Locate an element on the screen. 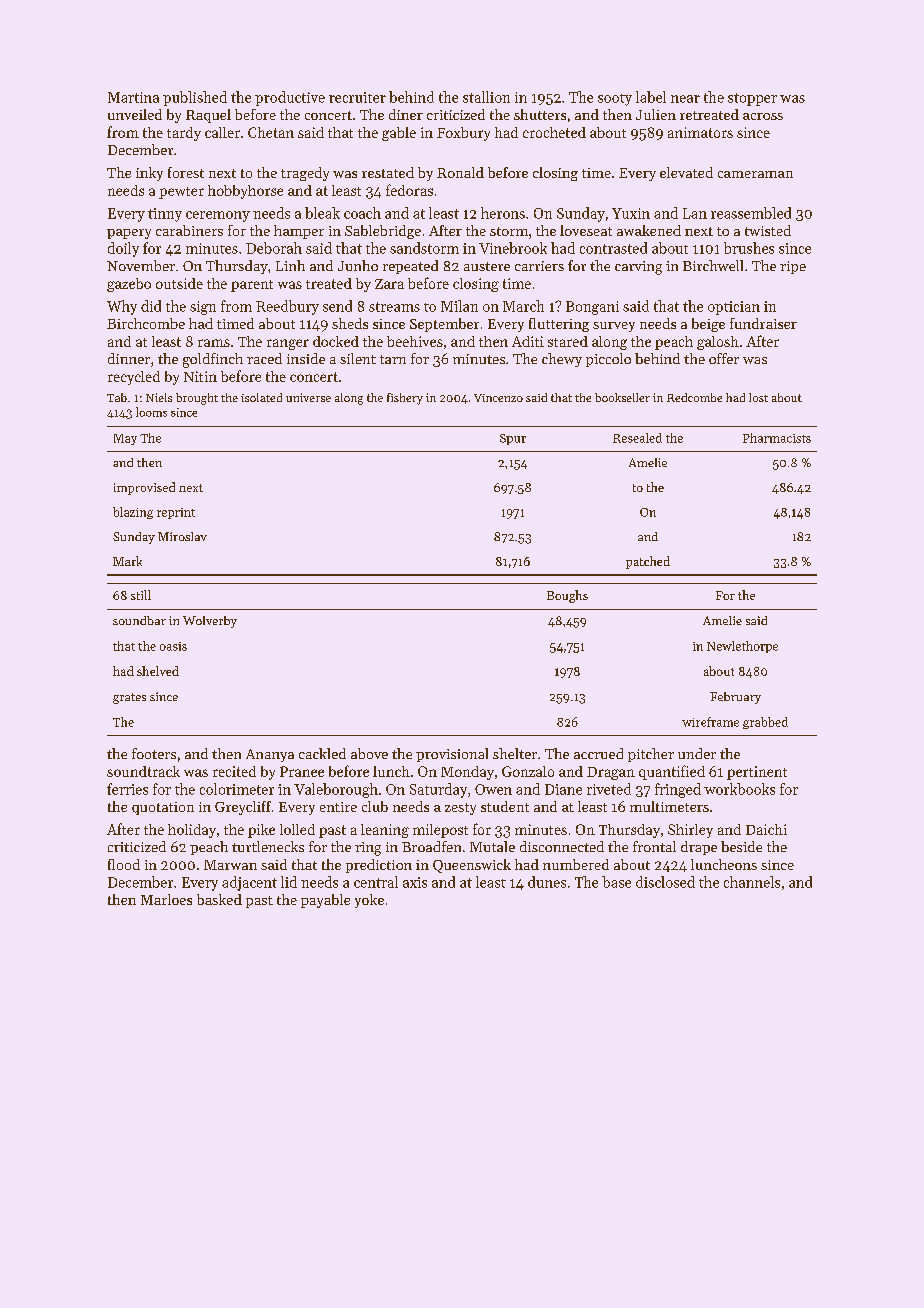  footers is located at coordinates (154, 753).
